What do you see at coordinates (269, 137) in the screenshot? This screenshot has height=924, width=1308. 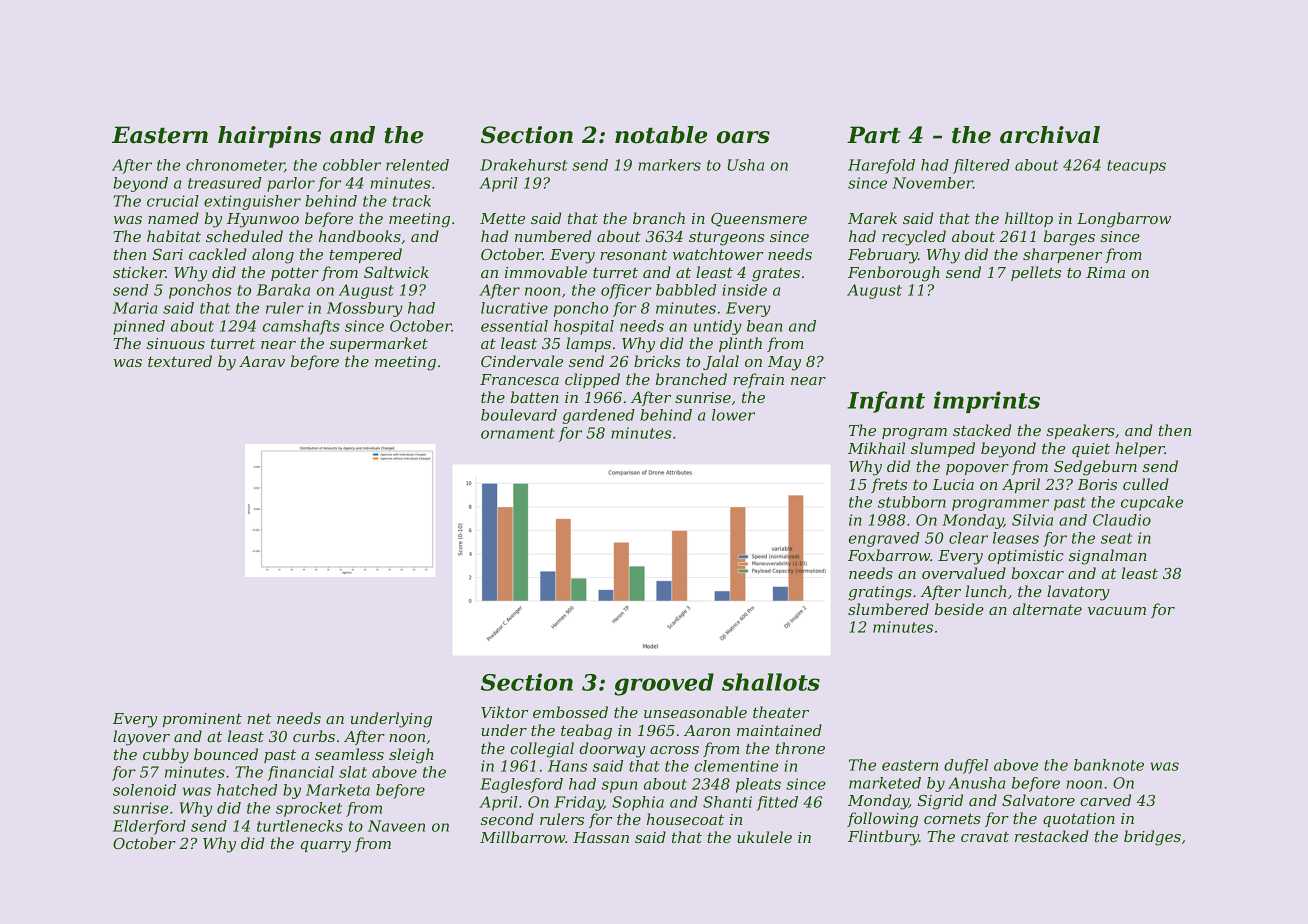 I see `hairpins` at bounding box center [269, 137].
